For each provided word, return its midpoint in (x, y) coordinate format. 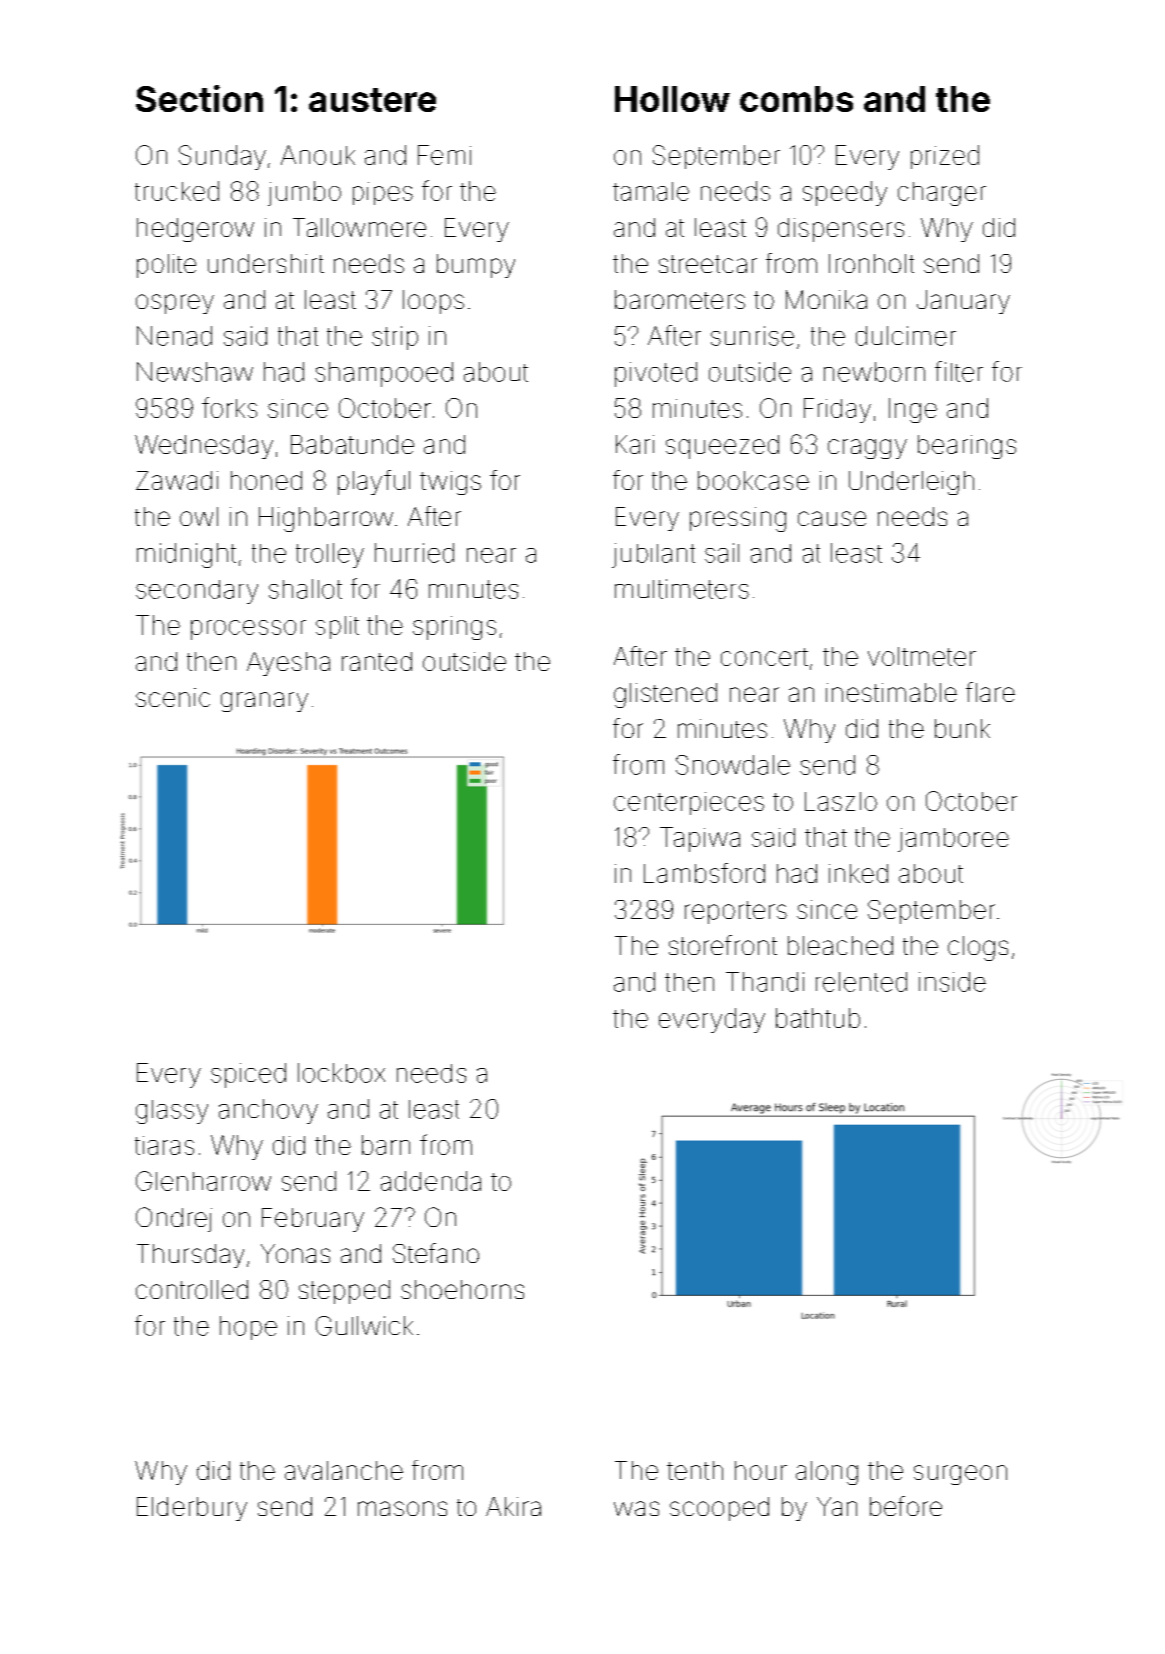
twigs (450, 483)
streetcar (708, 264)
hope (248, 1328)
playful (374, 482)
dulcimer (906, 336)
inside (952, 982)
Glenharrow (203, 1181)
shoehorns (462, 1289)
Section (199, 98)
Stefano (436, 1253)
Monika (826, 299)
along (827, 1473)
